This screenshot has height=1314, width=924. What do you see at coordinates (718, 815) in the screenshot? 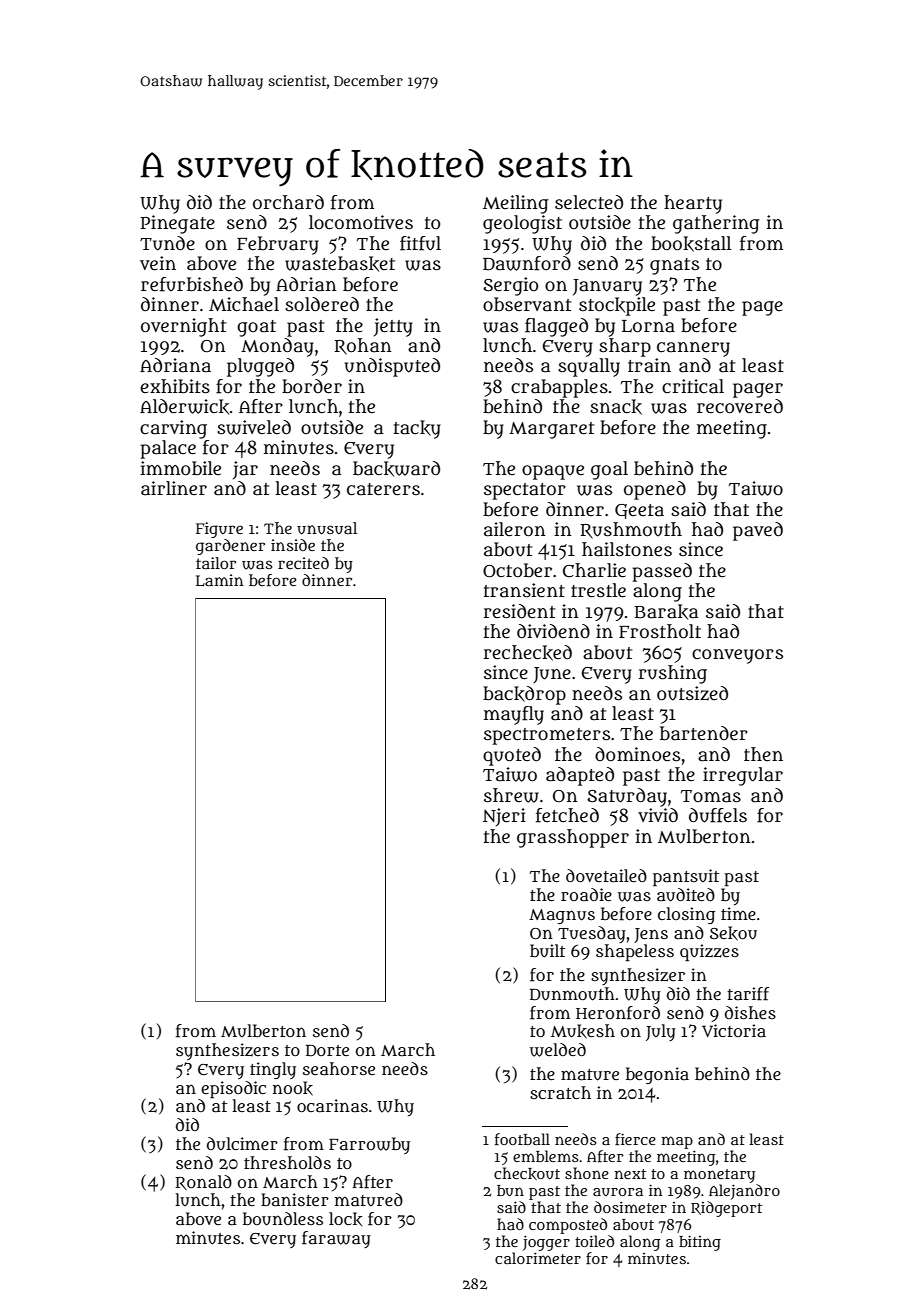
I see `duffels` at bounding box center [718, 815].
